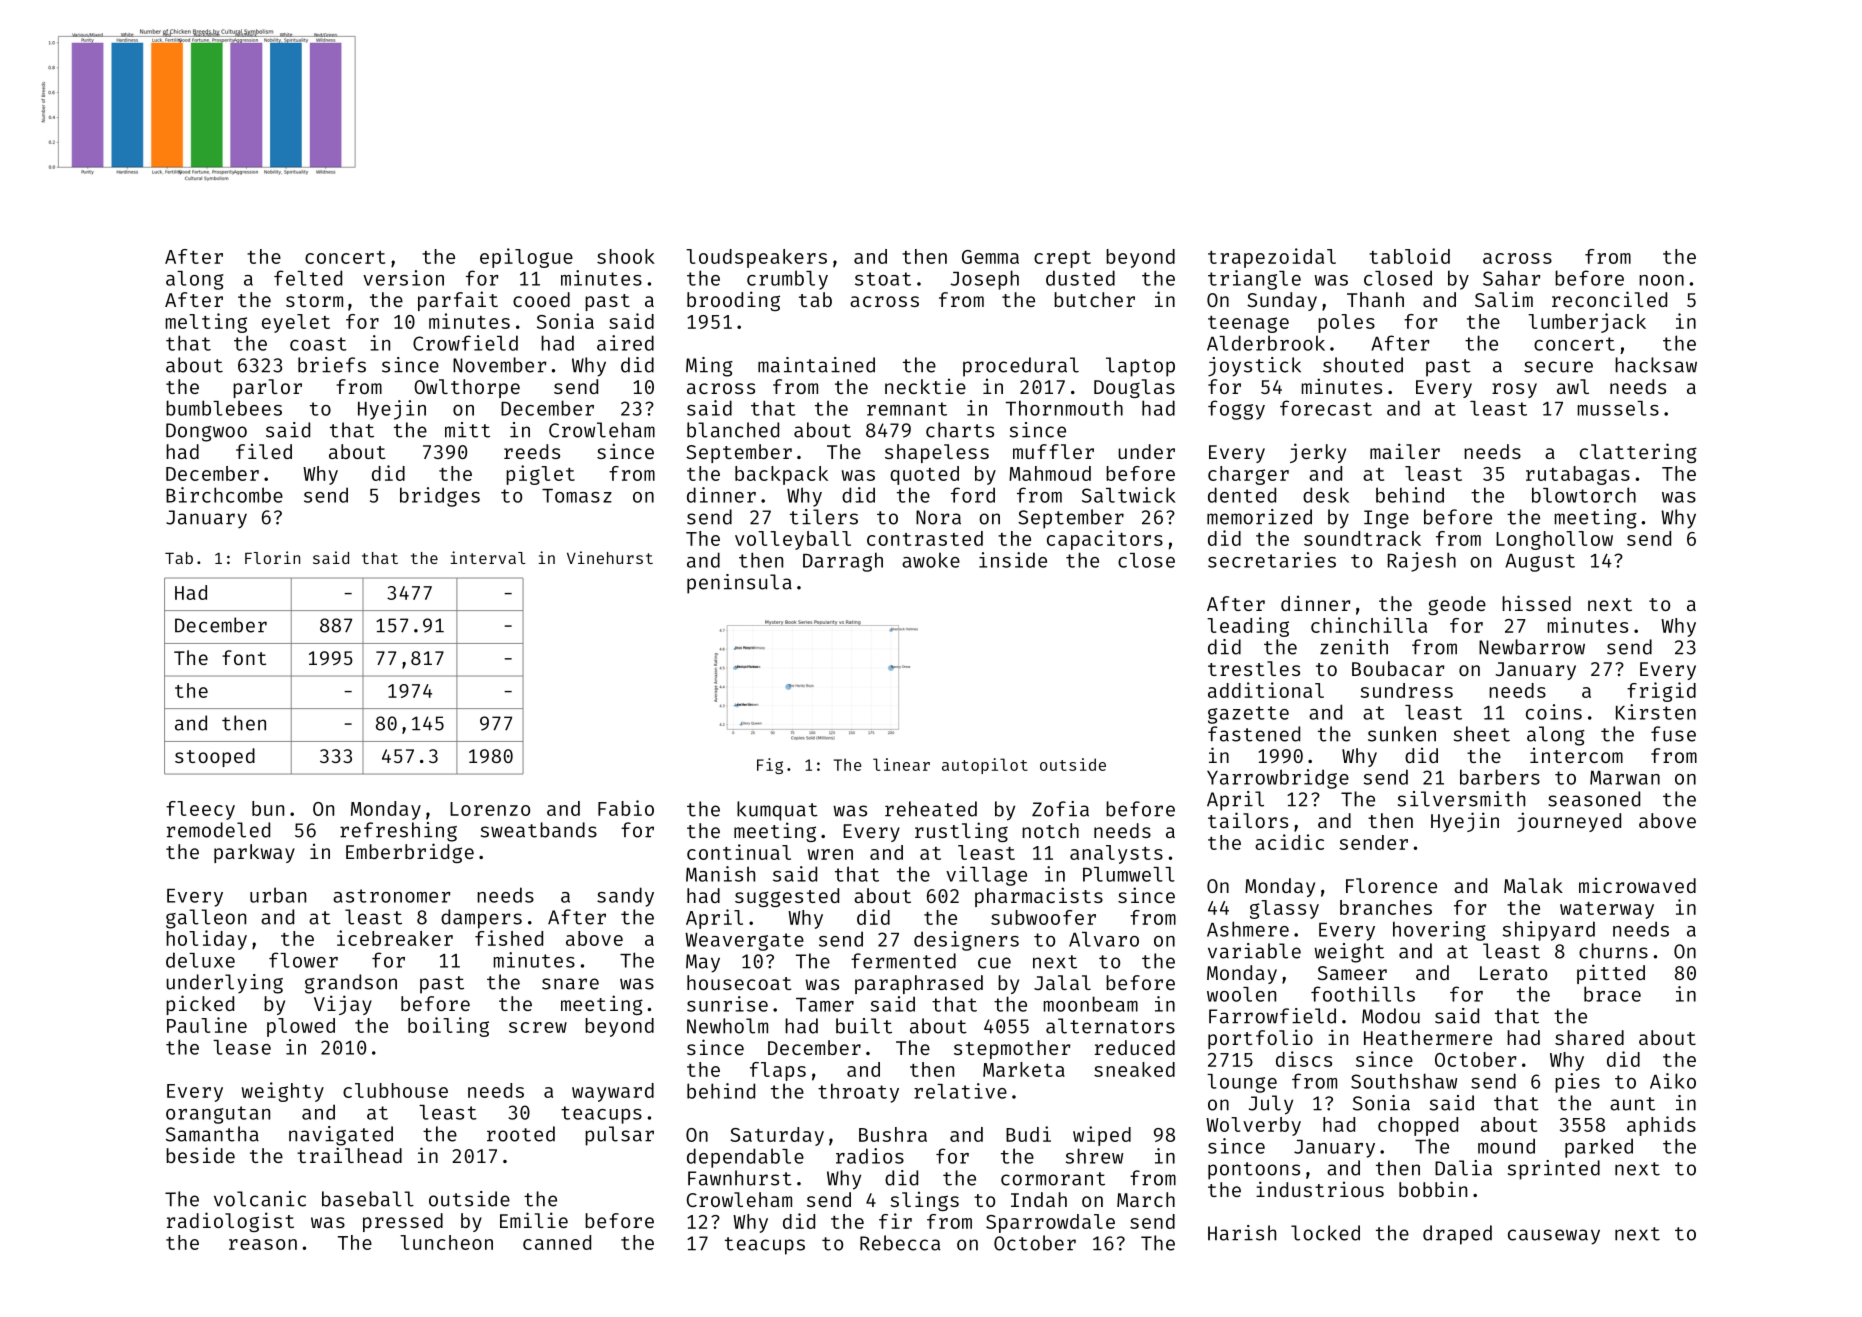  What do you see at coordinates (1053, 451) in the screenshot?
I see `muffler` at bounding box center [1053, 451].
